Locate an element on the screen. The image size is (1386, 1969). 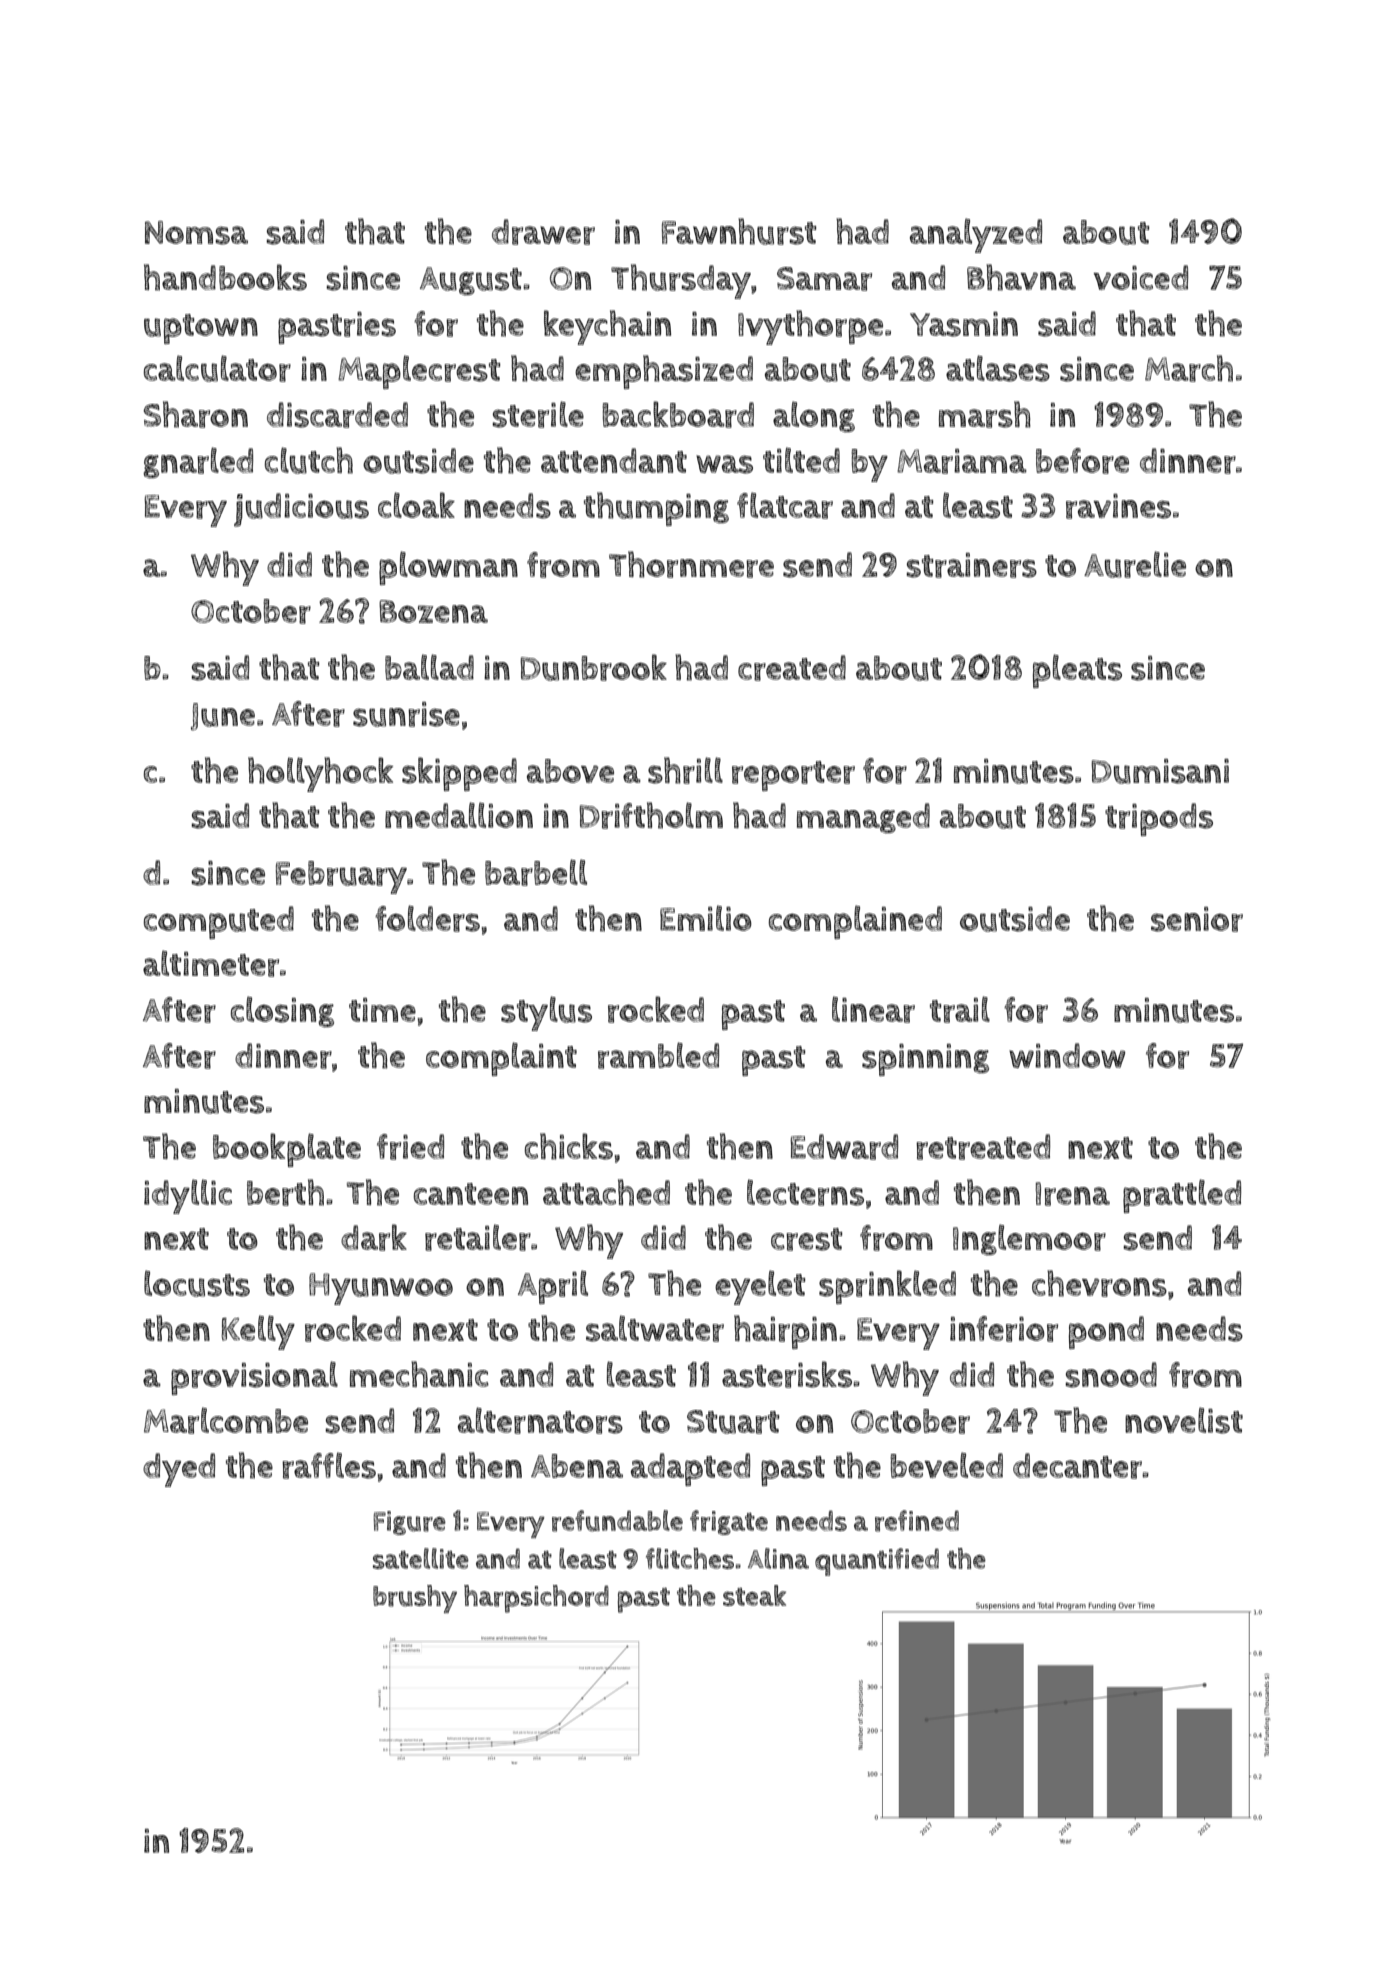
stylus is located at coordinates (546, 1013).
